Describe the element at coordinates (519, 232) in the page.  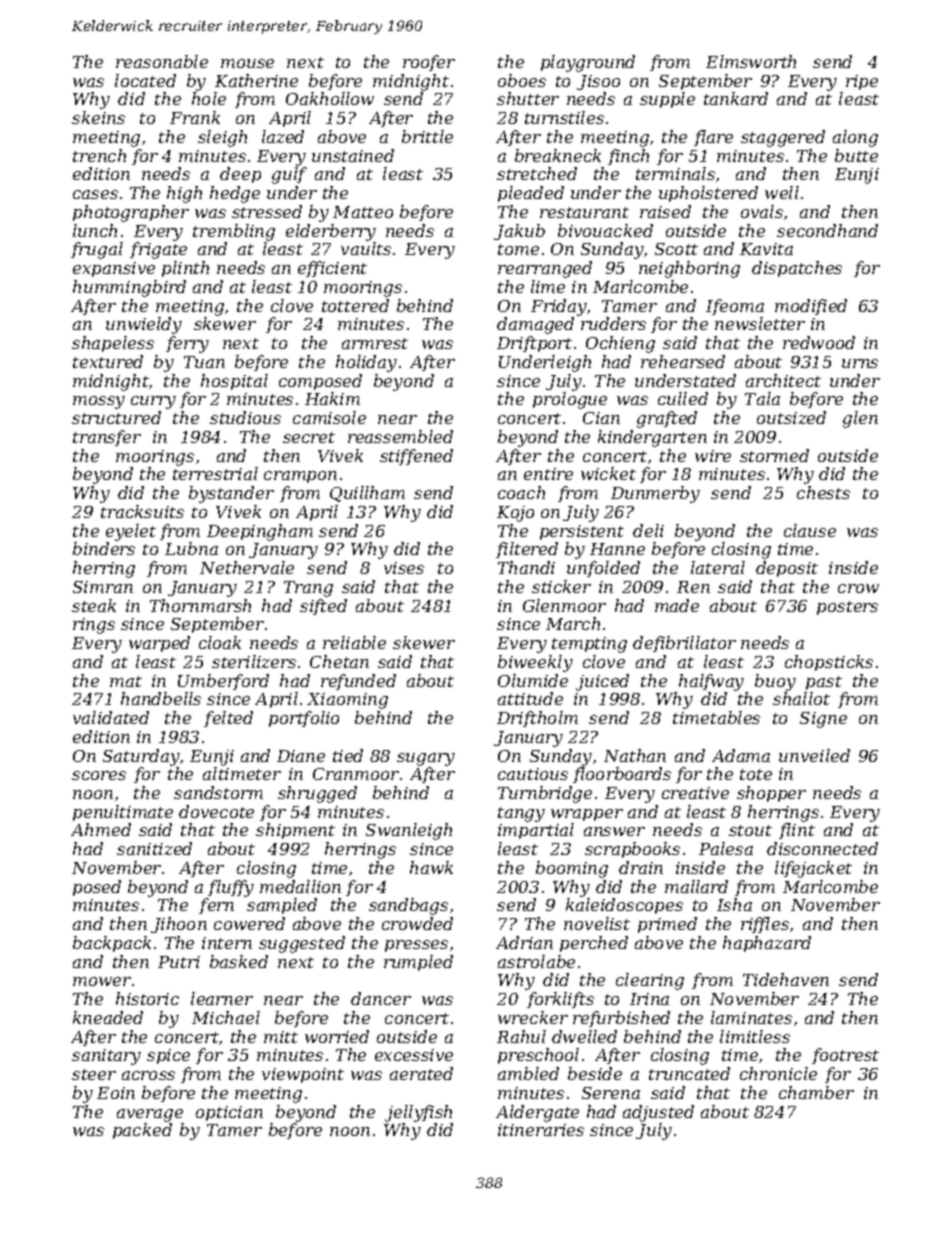
I see `Jakub` at that location.
